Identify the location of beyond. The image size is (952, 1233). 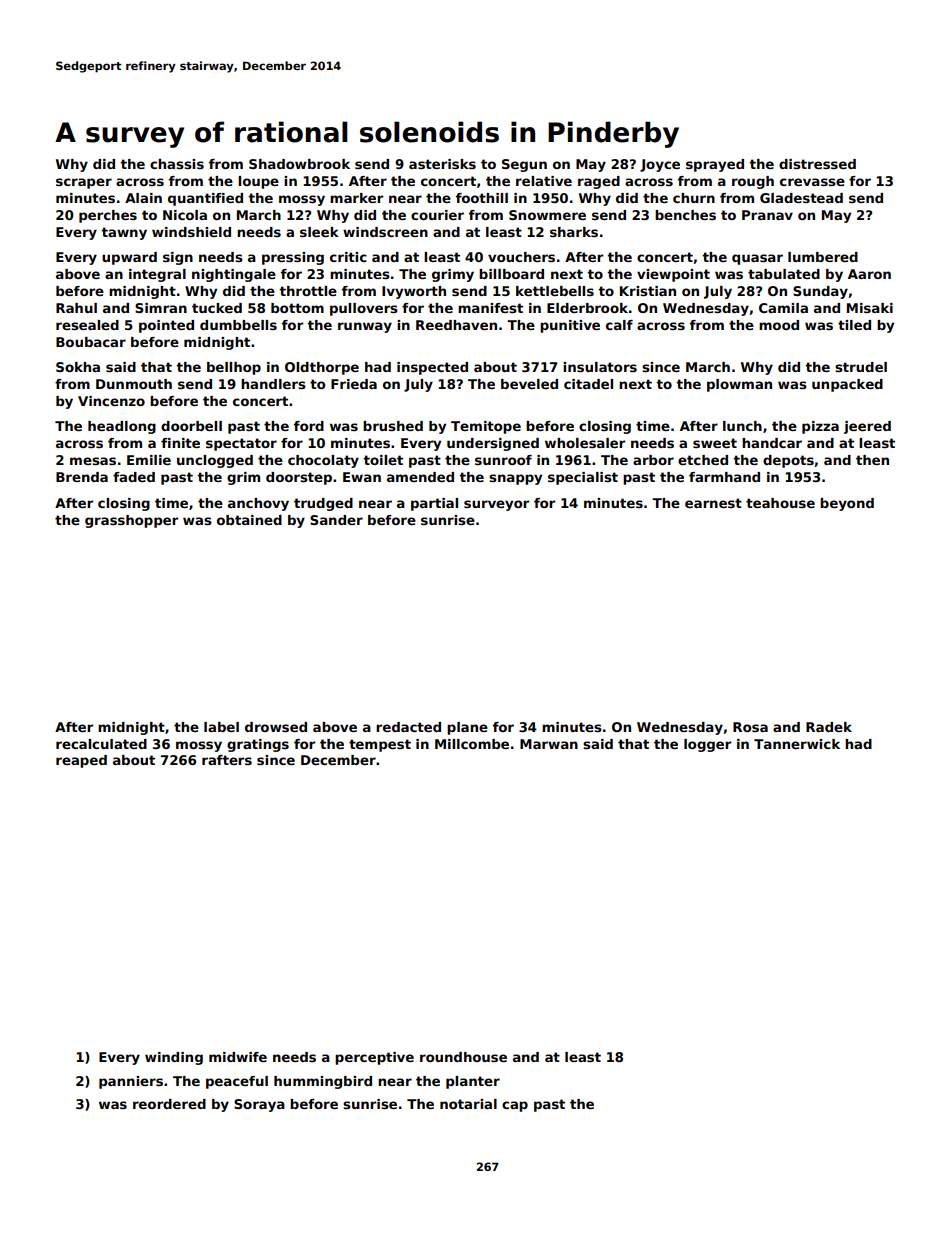
(847, 504).
